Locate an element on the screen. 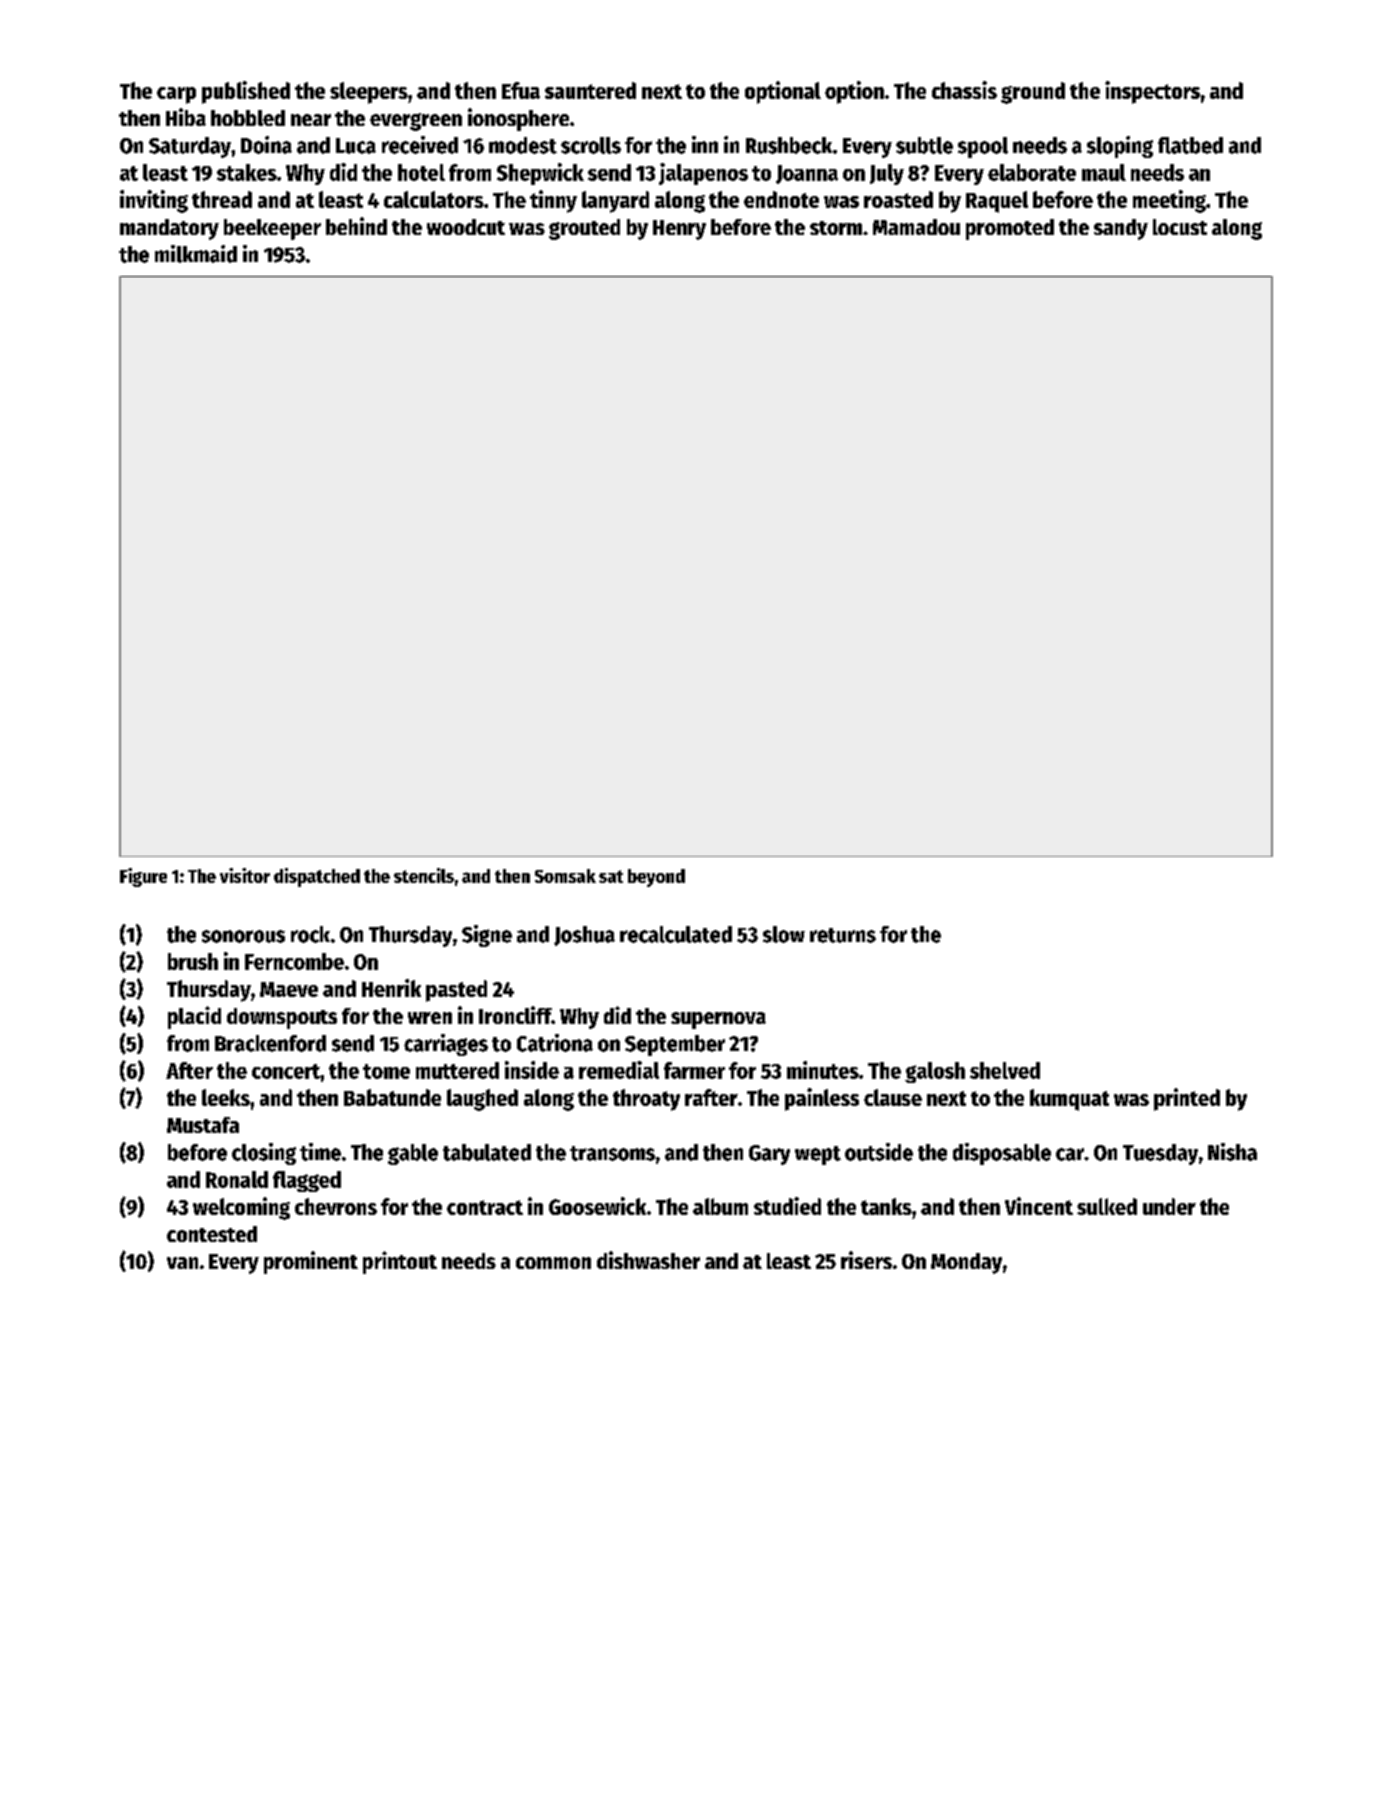 The width and height of the screenshot is (1392, 1802). locust is located at coordinates (1180, 227).
